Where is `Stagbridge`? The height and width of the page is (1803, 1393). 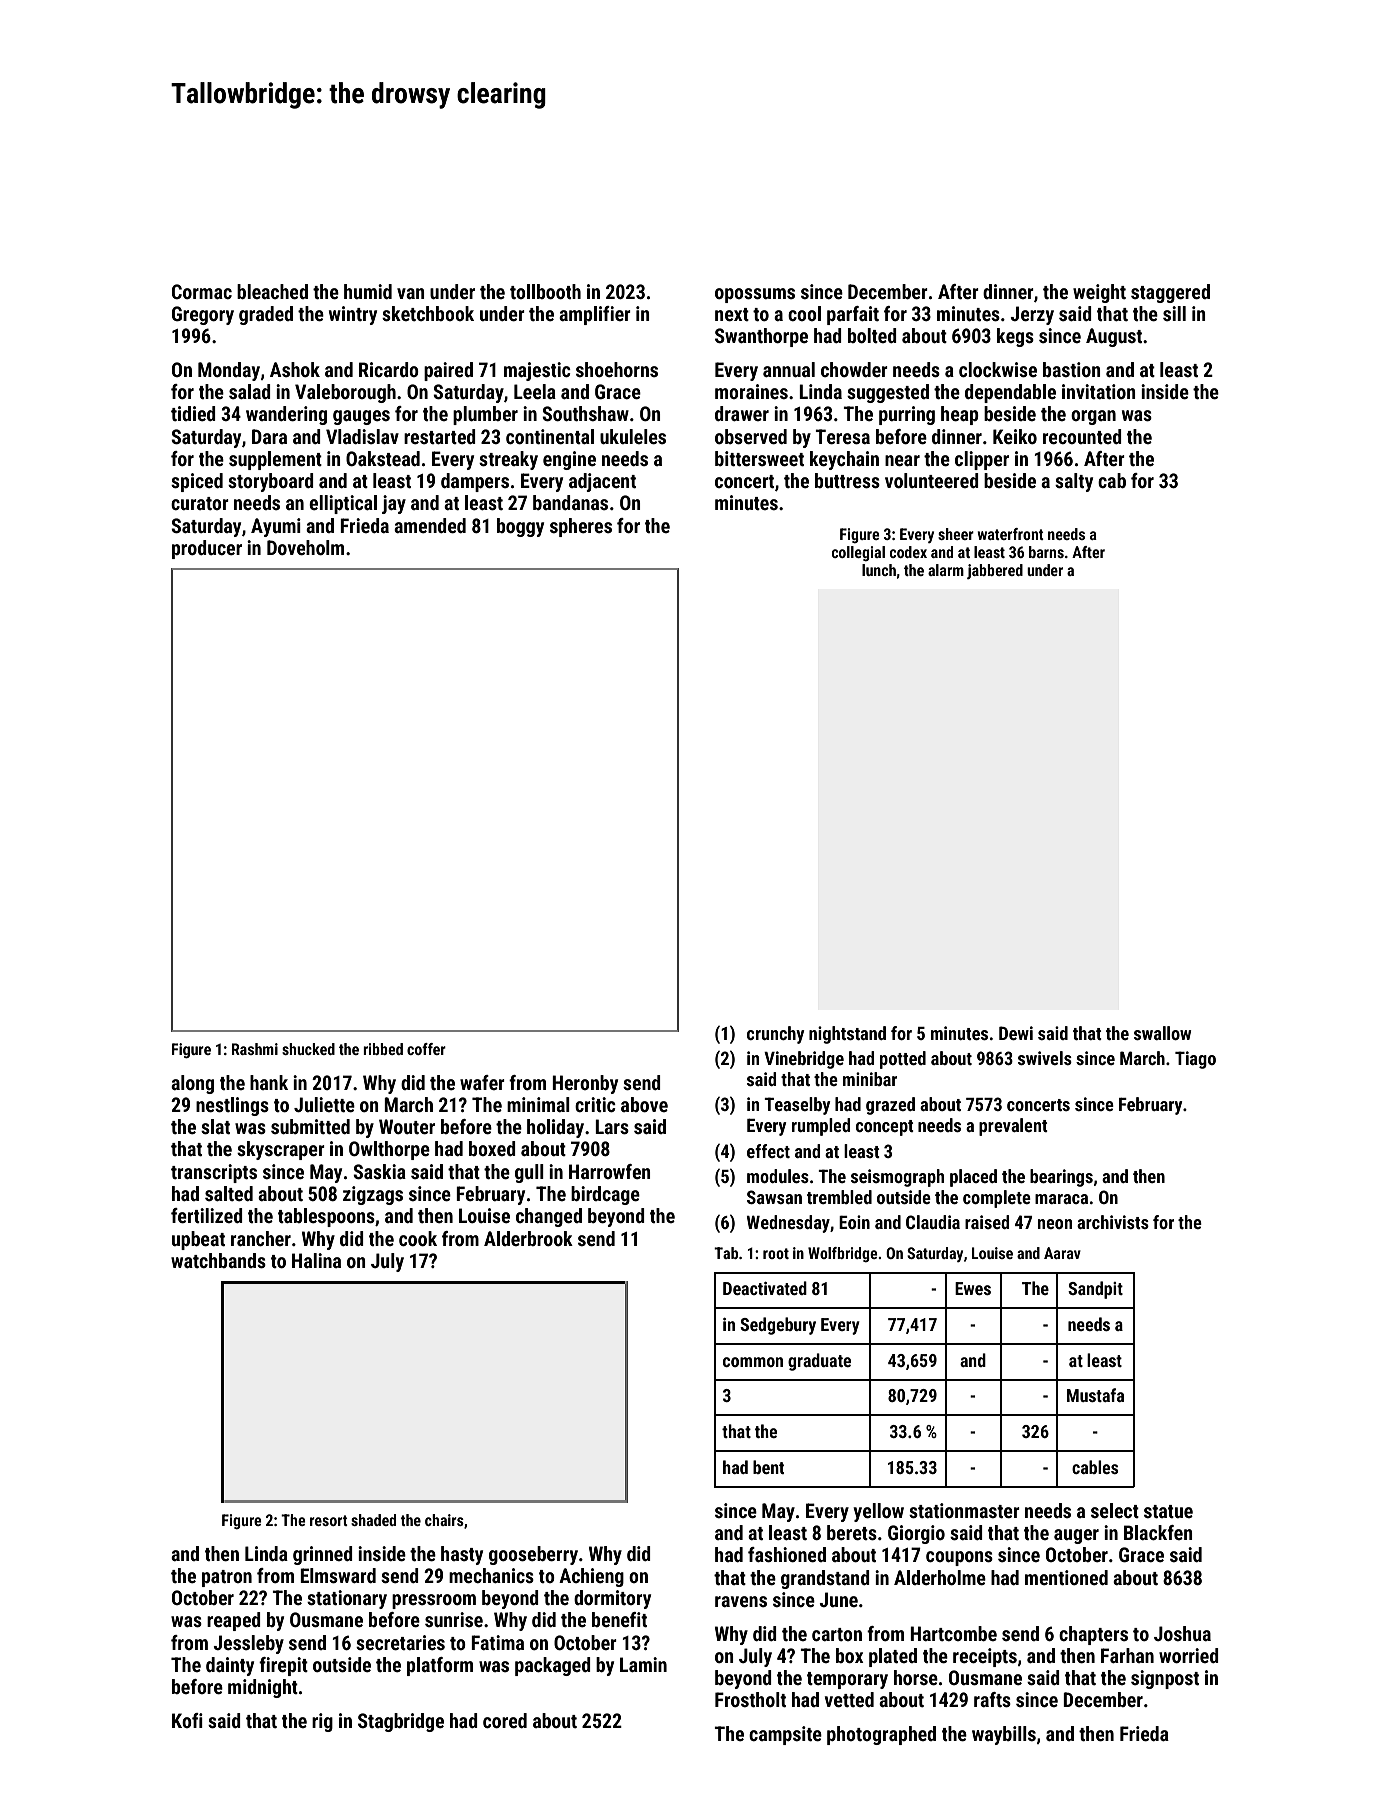
Stagbridge is located at coordinates (401, 1722).
